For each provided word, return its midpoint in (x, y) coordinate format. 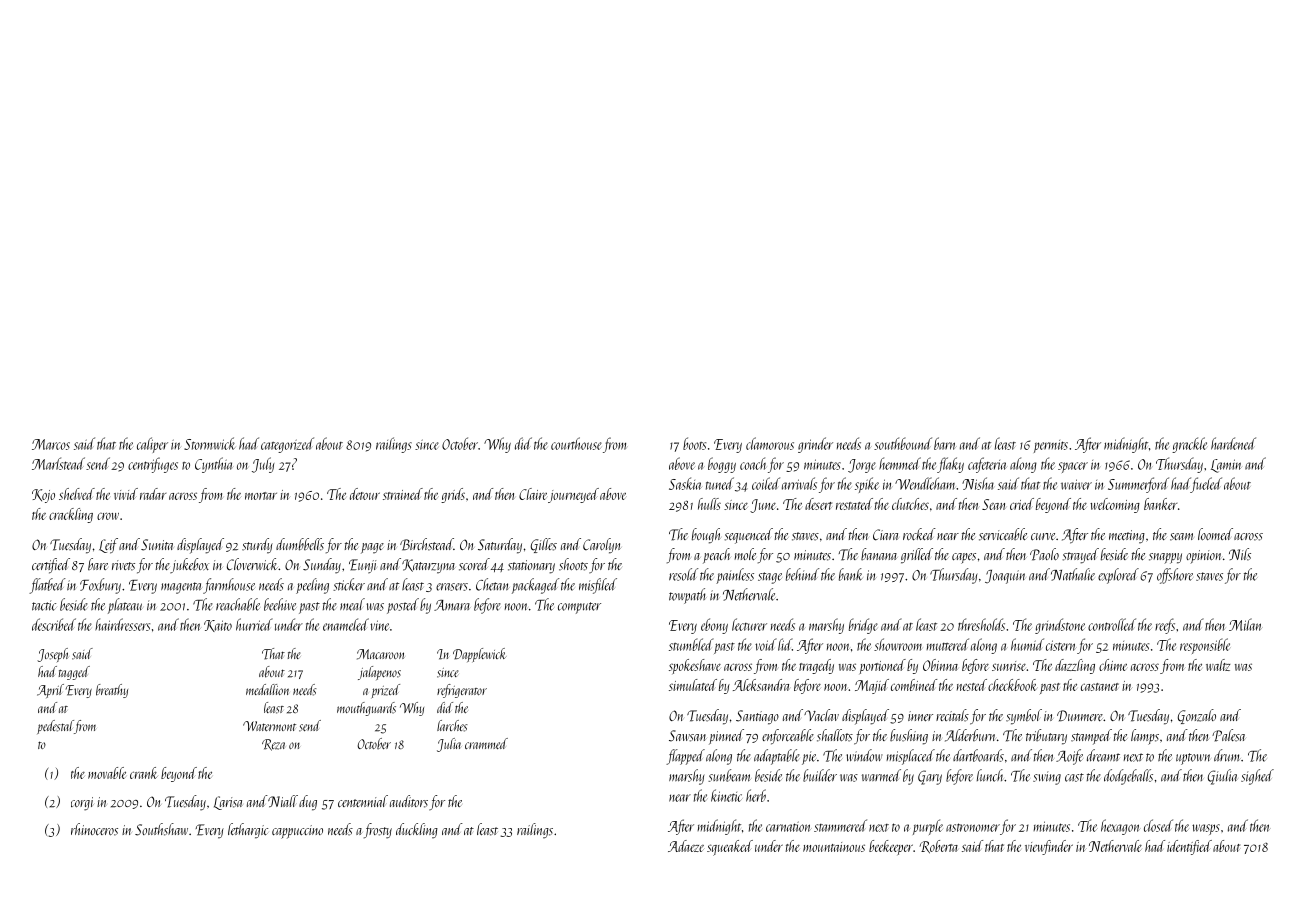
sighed (1257, 777)
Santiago (757, 717)
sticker (349, 584)
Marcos (51, 444)
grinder (815, 445)
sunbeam (729, 775)
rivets (123, 565)
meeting (1127, 537)
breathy (112, 691)
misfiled (598, 586)
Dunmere (1080, 716)
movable (107, 773)
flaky (950, 465)
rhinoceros (94, 829)
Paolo (1044, 554)
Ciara (886, 535)
